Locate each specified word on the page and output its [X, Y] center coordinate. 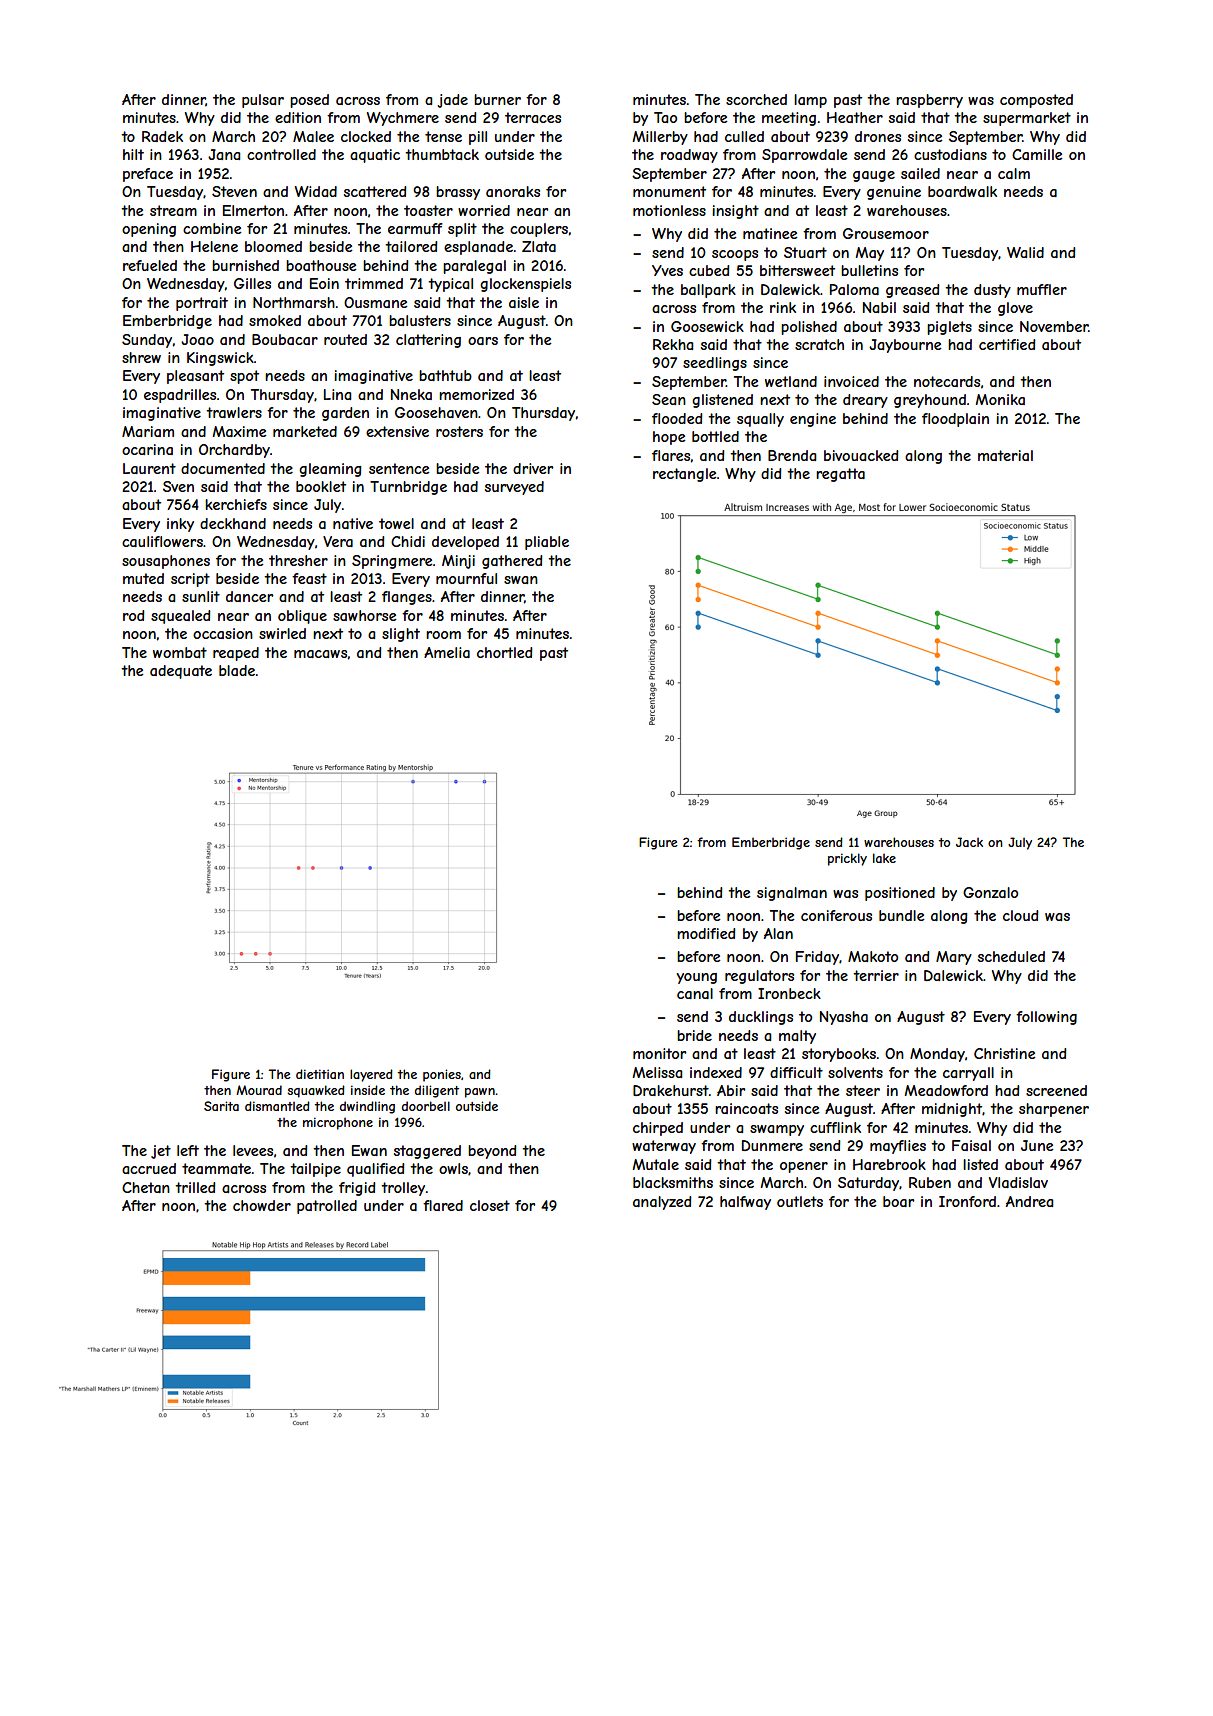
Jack [969, 842]
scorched [756, 99]
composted [1036, 101]
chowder [262, 1205]
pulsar [263, 101]
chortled [504, 652]
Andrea [1029, 1201]
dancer [249, 596]
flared [443, 1205]
